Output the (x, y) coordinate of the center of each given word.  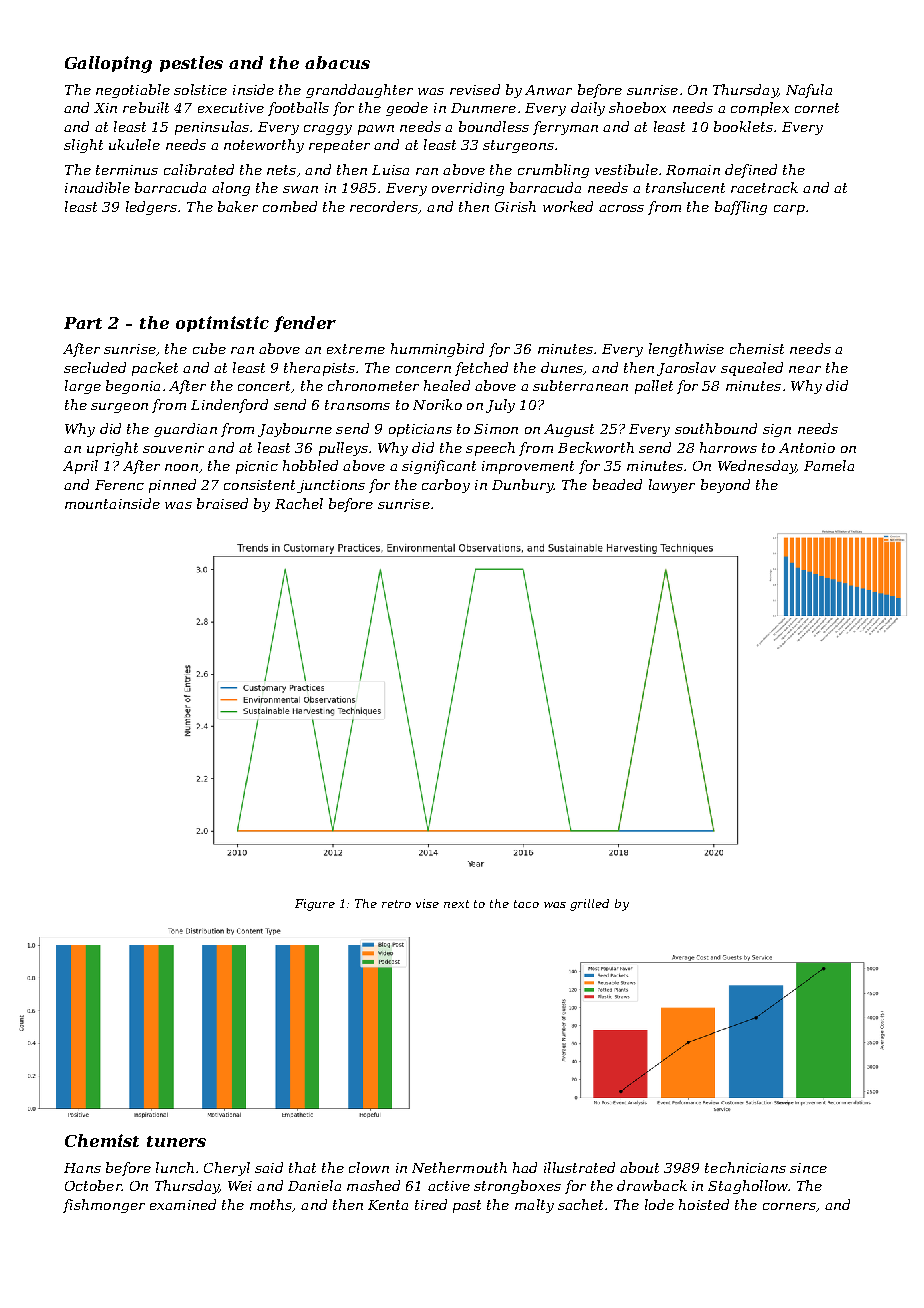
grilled (589, 905)
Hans (82, 1168)
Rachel (299, 503)
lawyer (672, 486)
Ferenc (119, 485)
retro (396, 904)
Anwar (548, 90)
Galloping (108, 64)
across (621, 208)
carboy (446, 486)
